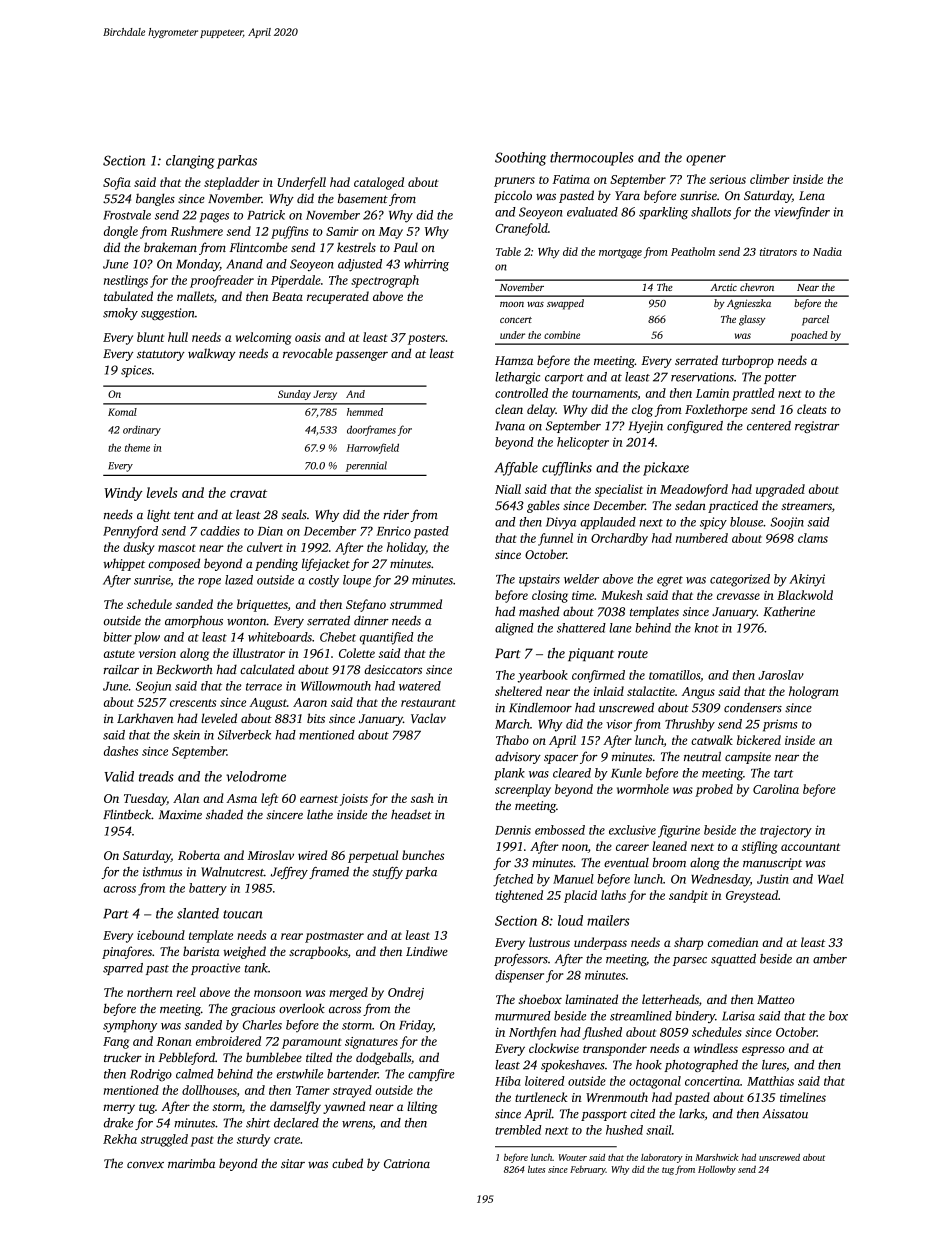  What do you see at coordinates (748, 758) in the screenshot?
I see `campsite` at bounding box center [748, 758].
